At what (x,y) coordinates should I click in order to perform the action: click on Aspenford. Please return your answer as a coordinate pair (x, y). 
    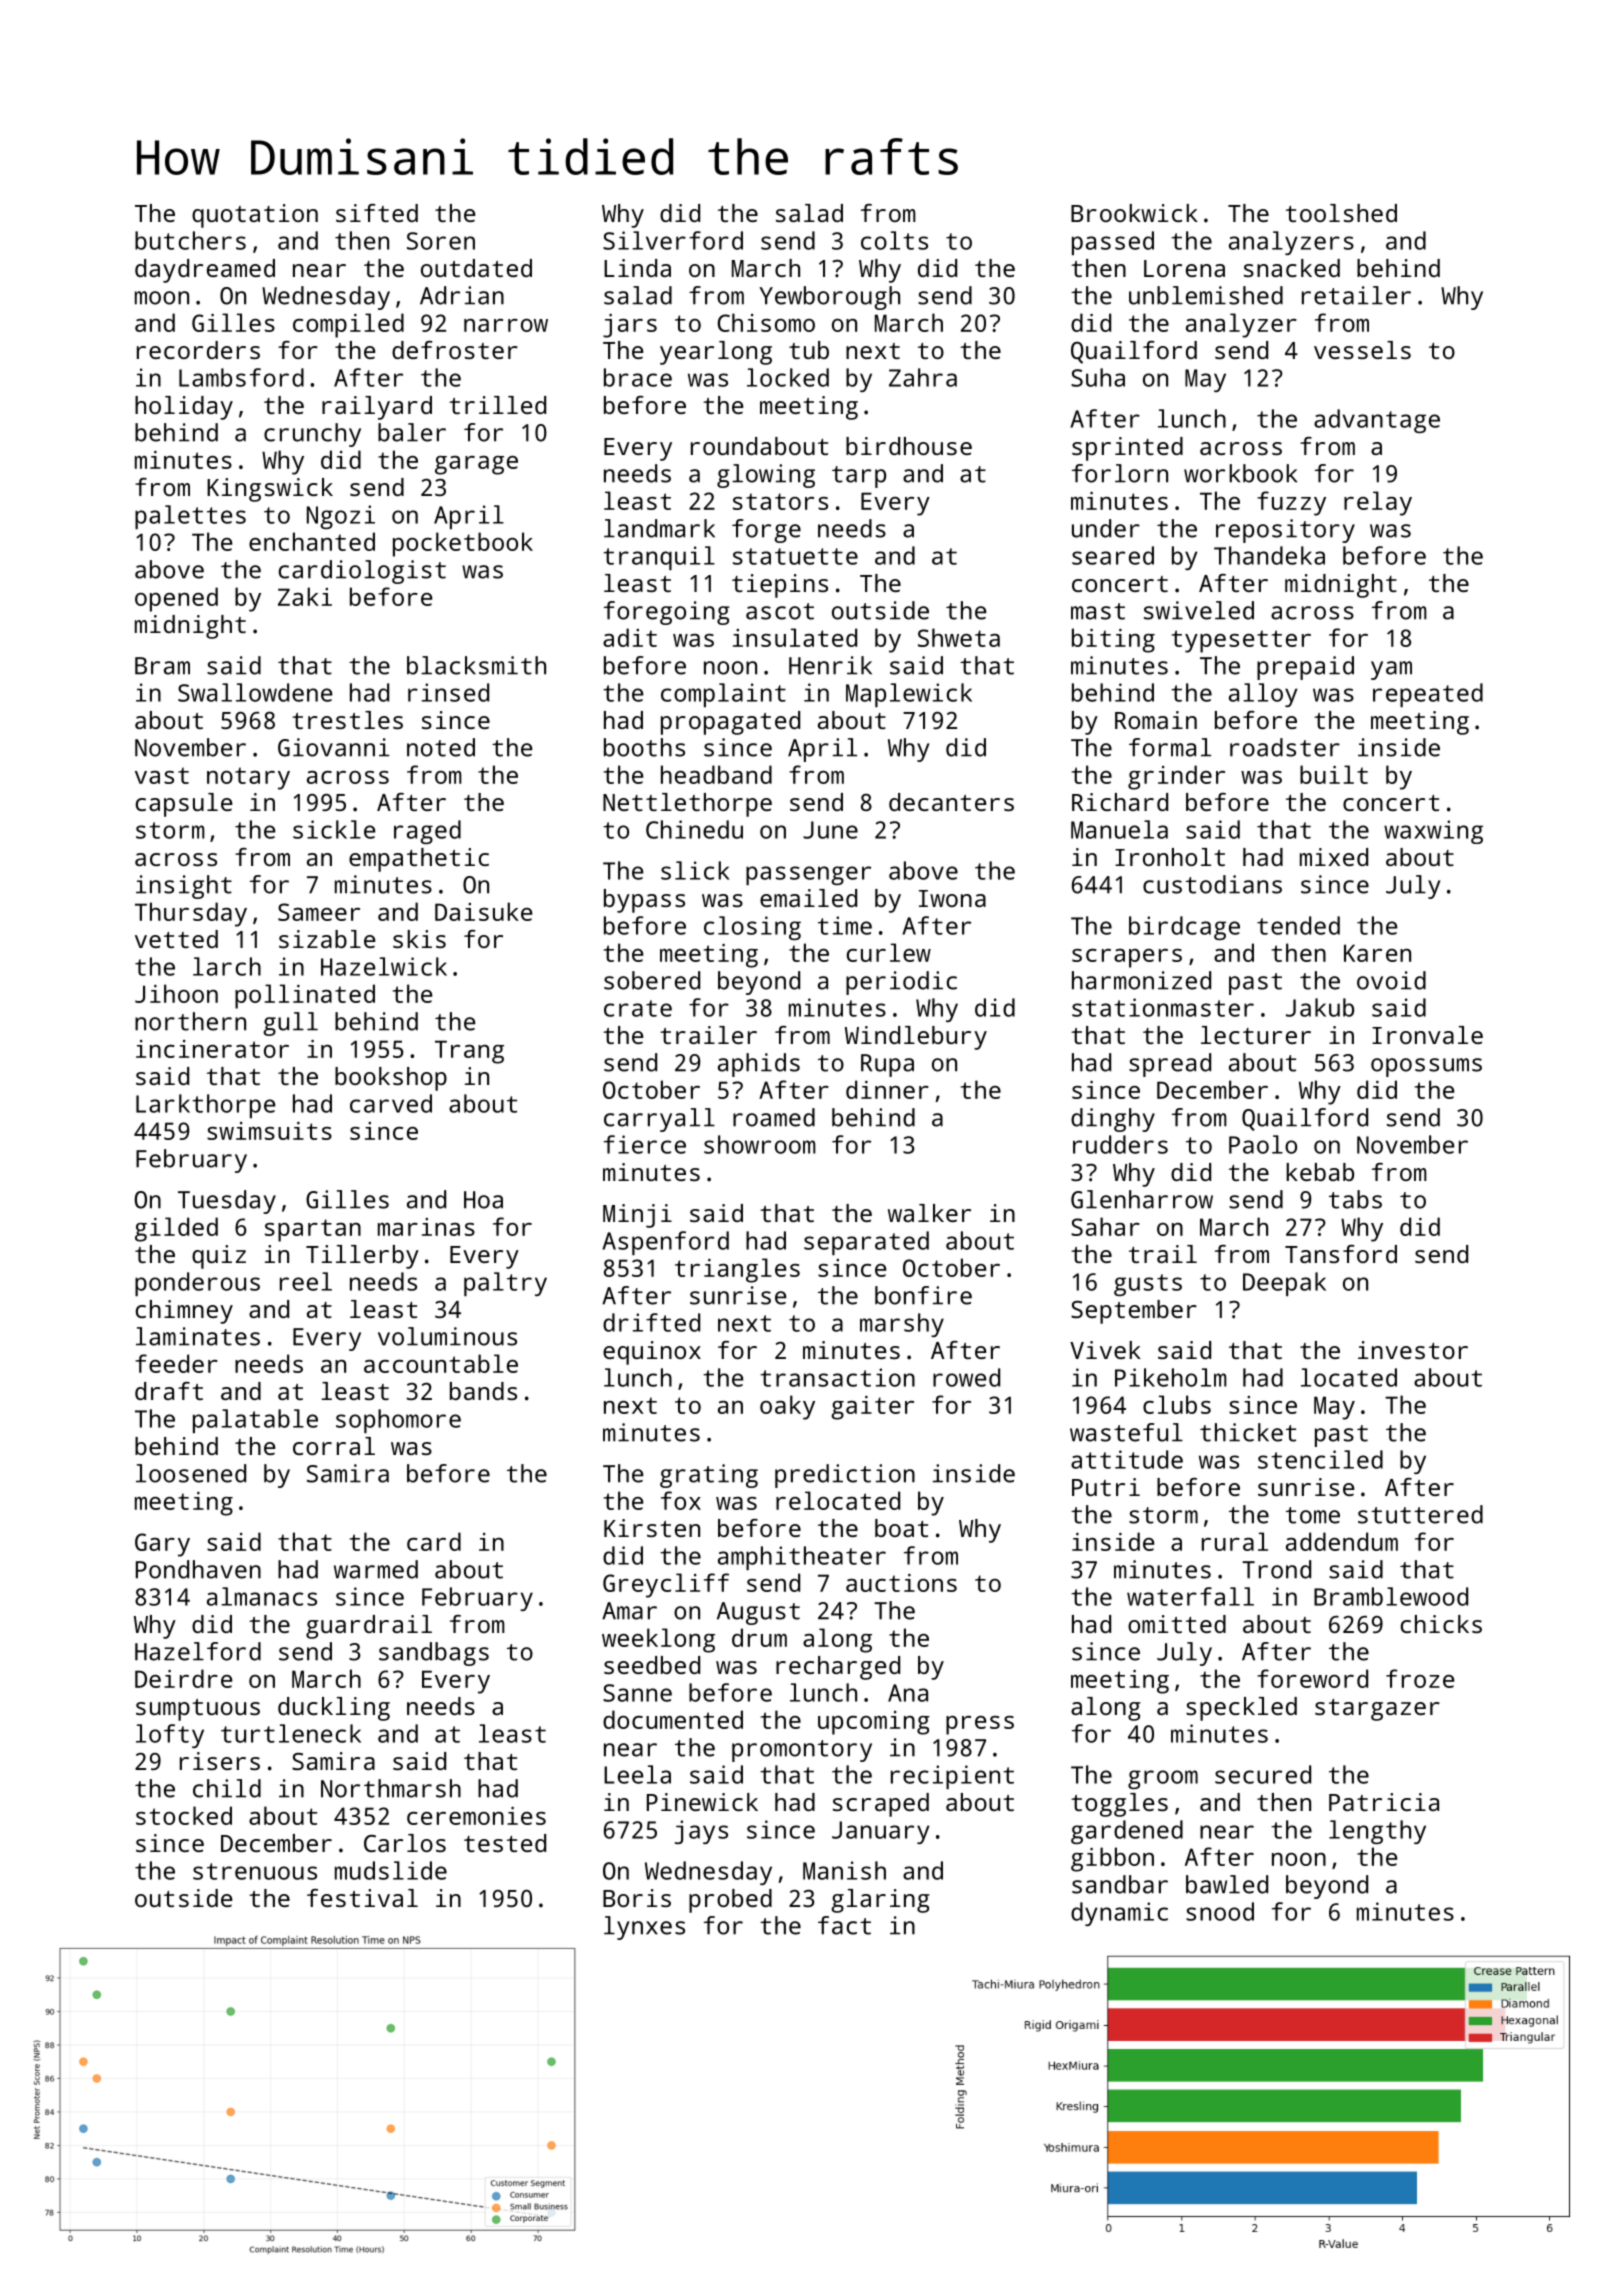
    Looking at the image, I should click on (665, 1243).
